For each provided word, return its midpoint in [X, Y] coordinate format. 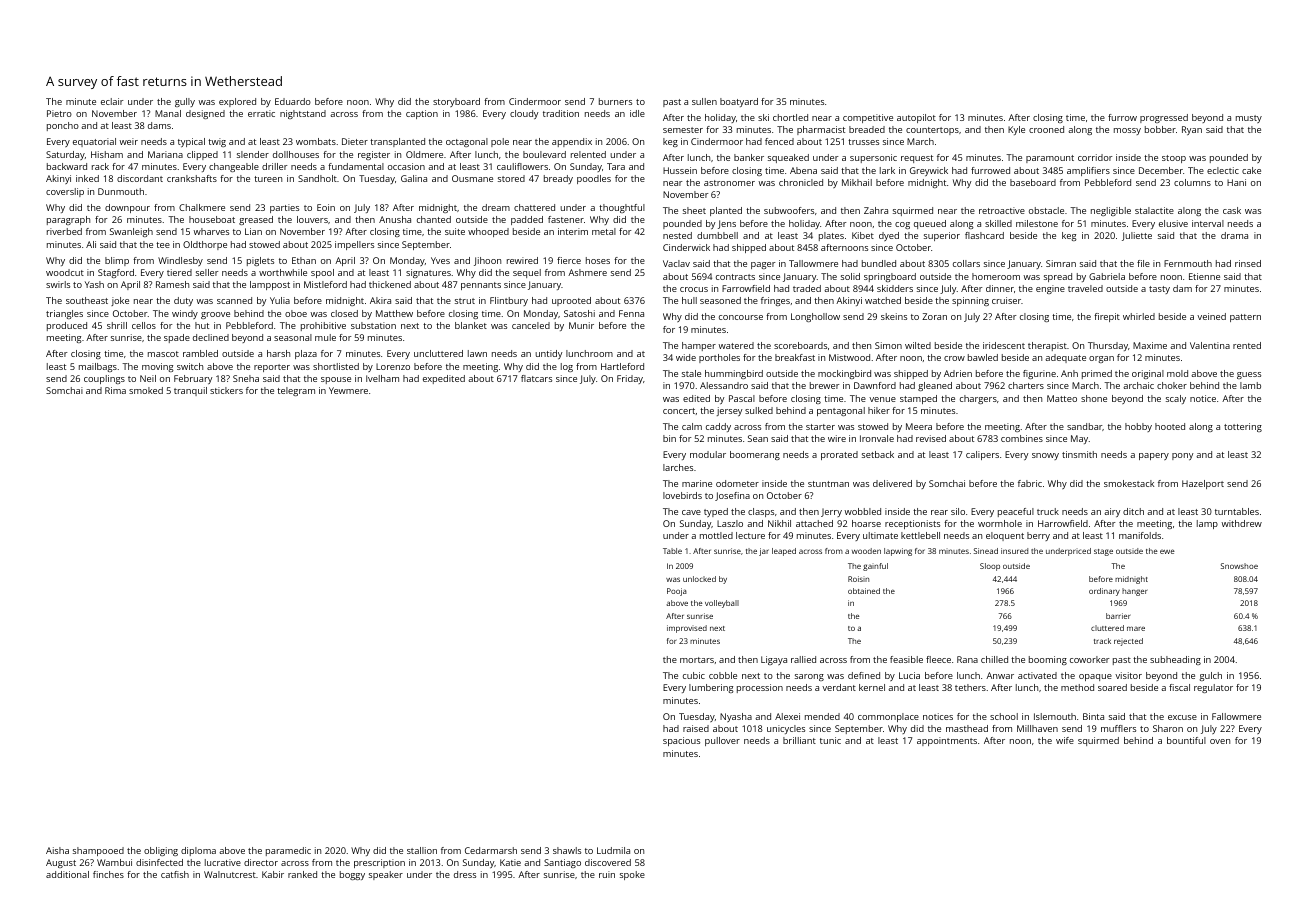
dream [496, 207]
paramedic [288, 851]
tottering [1243, 427]
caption [422, 114]
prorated [839, 455]
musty [1249, 119]
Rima [115, 390]
